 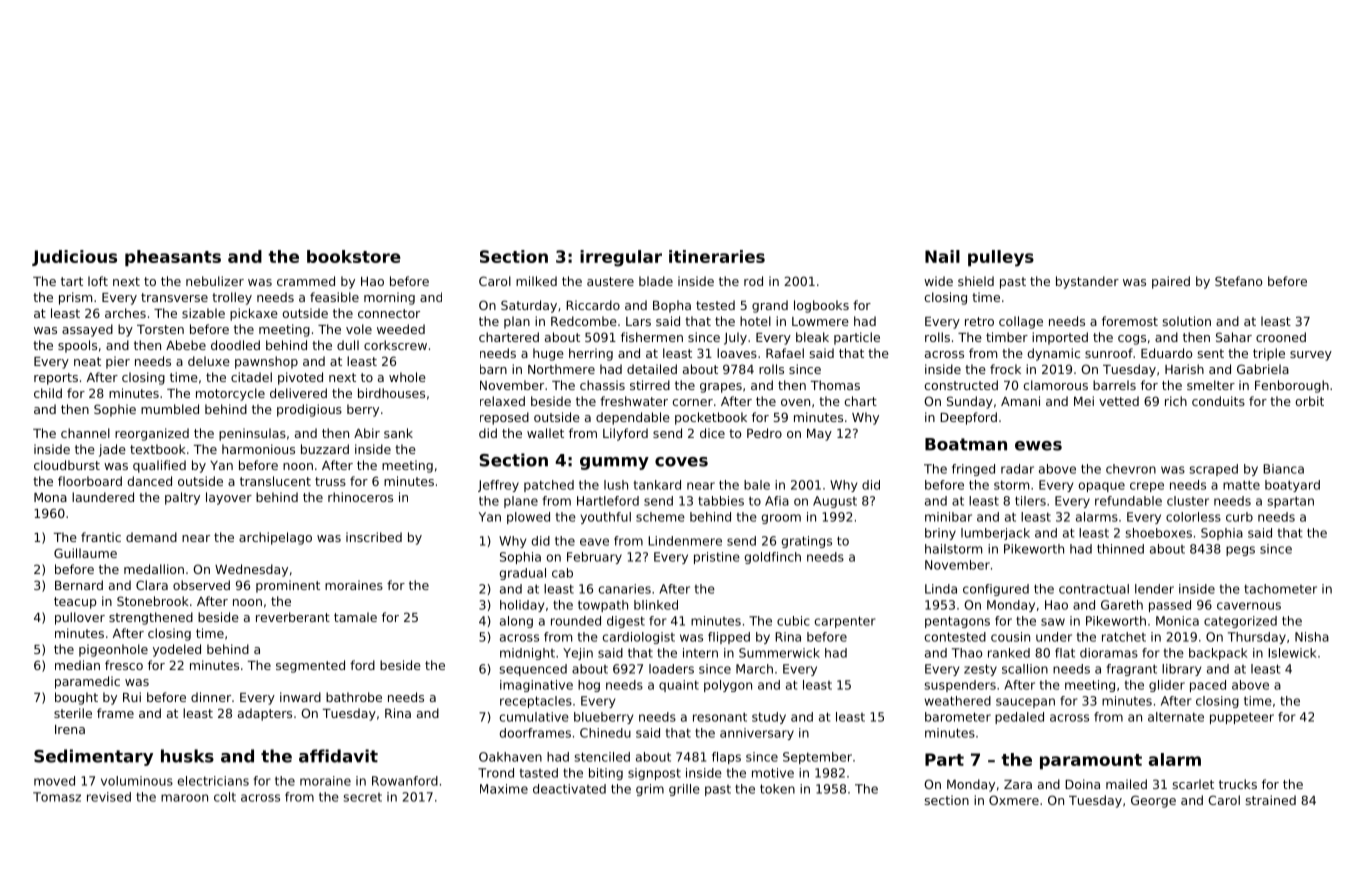 What do you see at coordinates (1240, 551) in the screenshot?
I see `pegs` at bounding box center [1240, 551].
